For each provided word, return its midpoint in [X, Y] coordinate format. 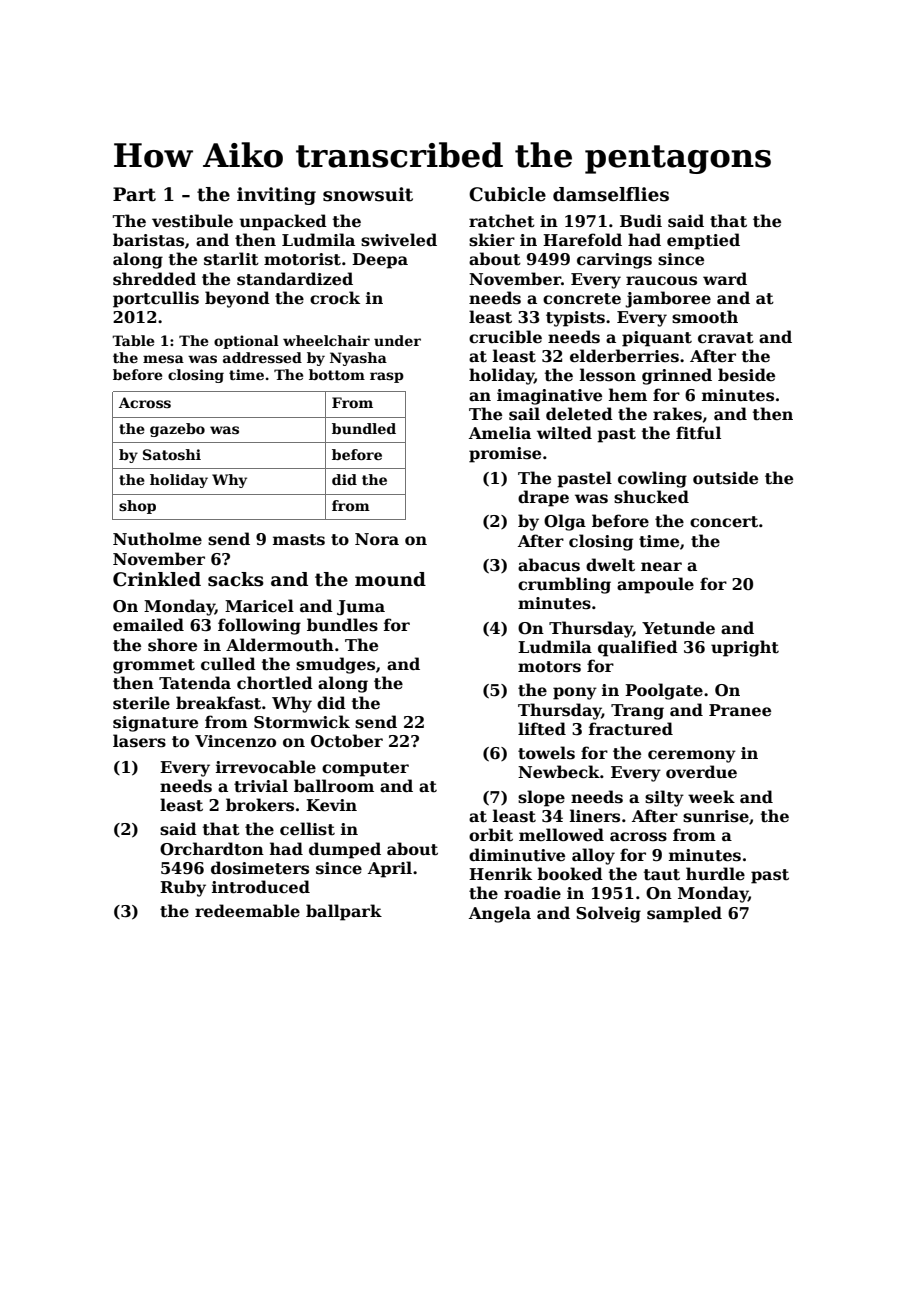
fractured [631, 729]
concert [724, 522]
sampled [684, 914]
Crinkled [157, 579]
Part [134, 194]
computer [365, 769]
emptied [703, 241]
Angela [500, 914]
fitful [698, 433]
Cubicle [507, 194]
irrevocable [266, 767]
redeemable [247, 911]
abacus [549, 565]
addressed [262, 357]
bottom [337, 374]
